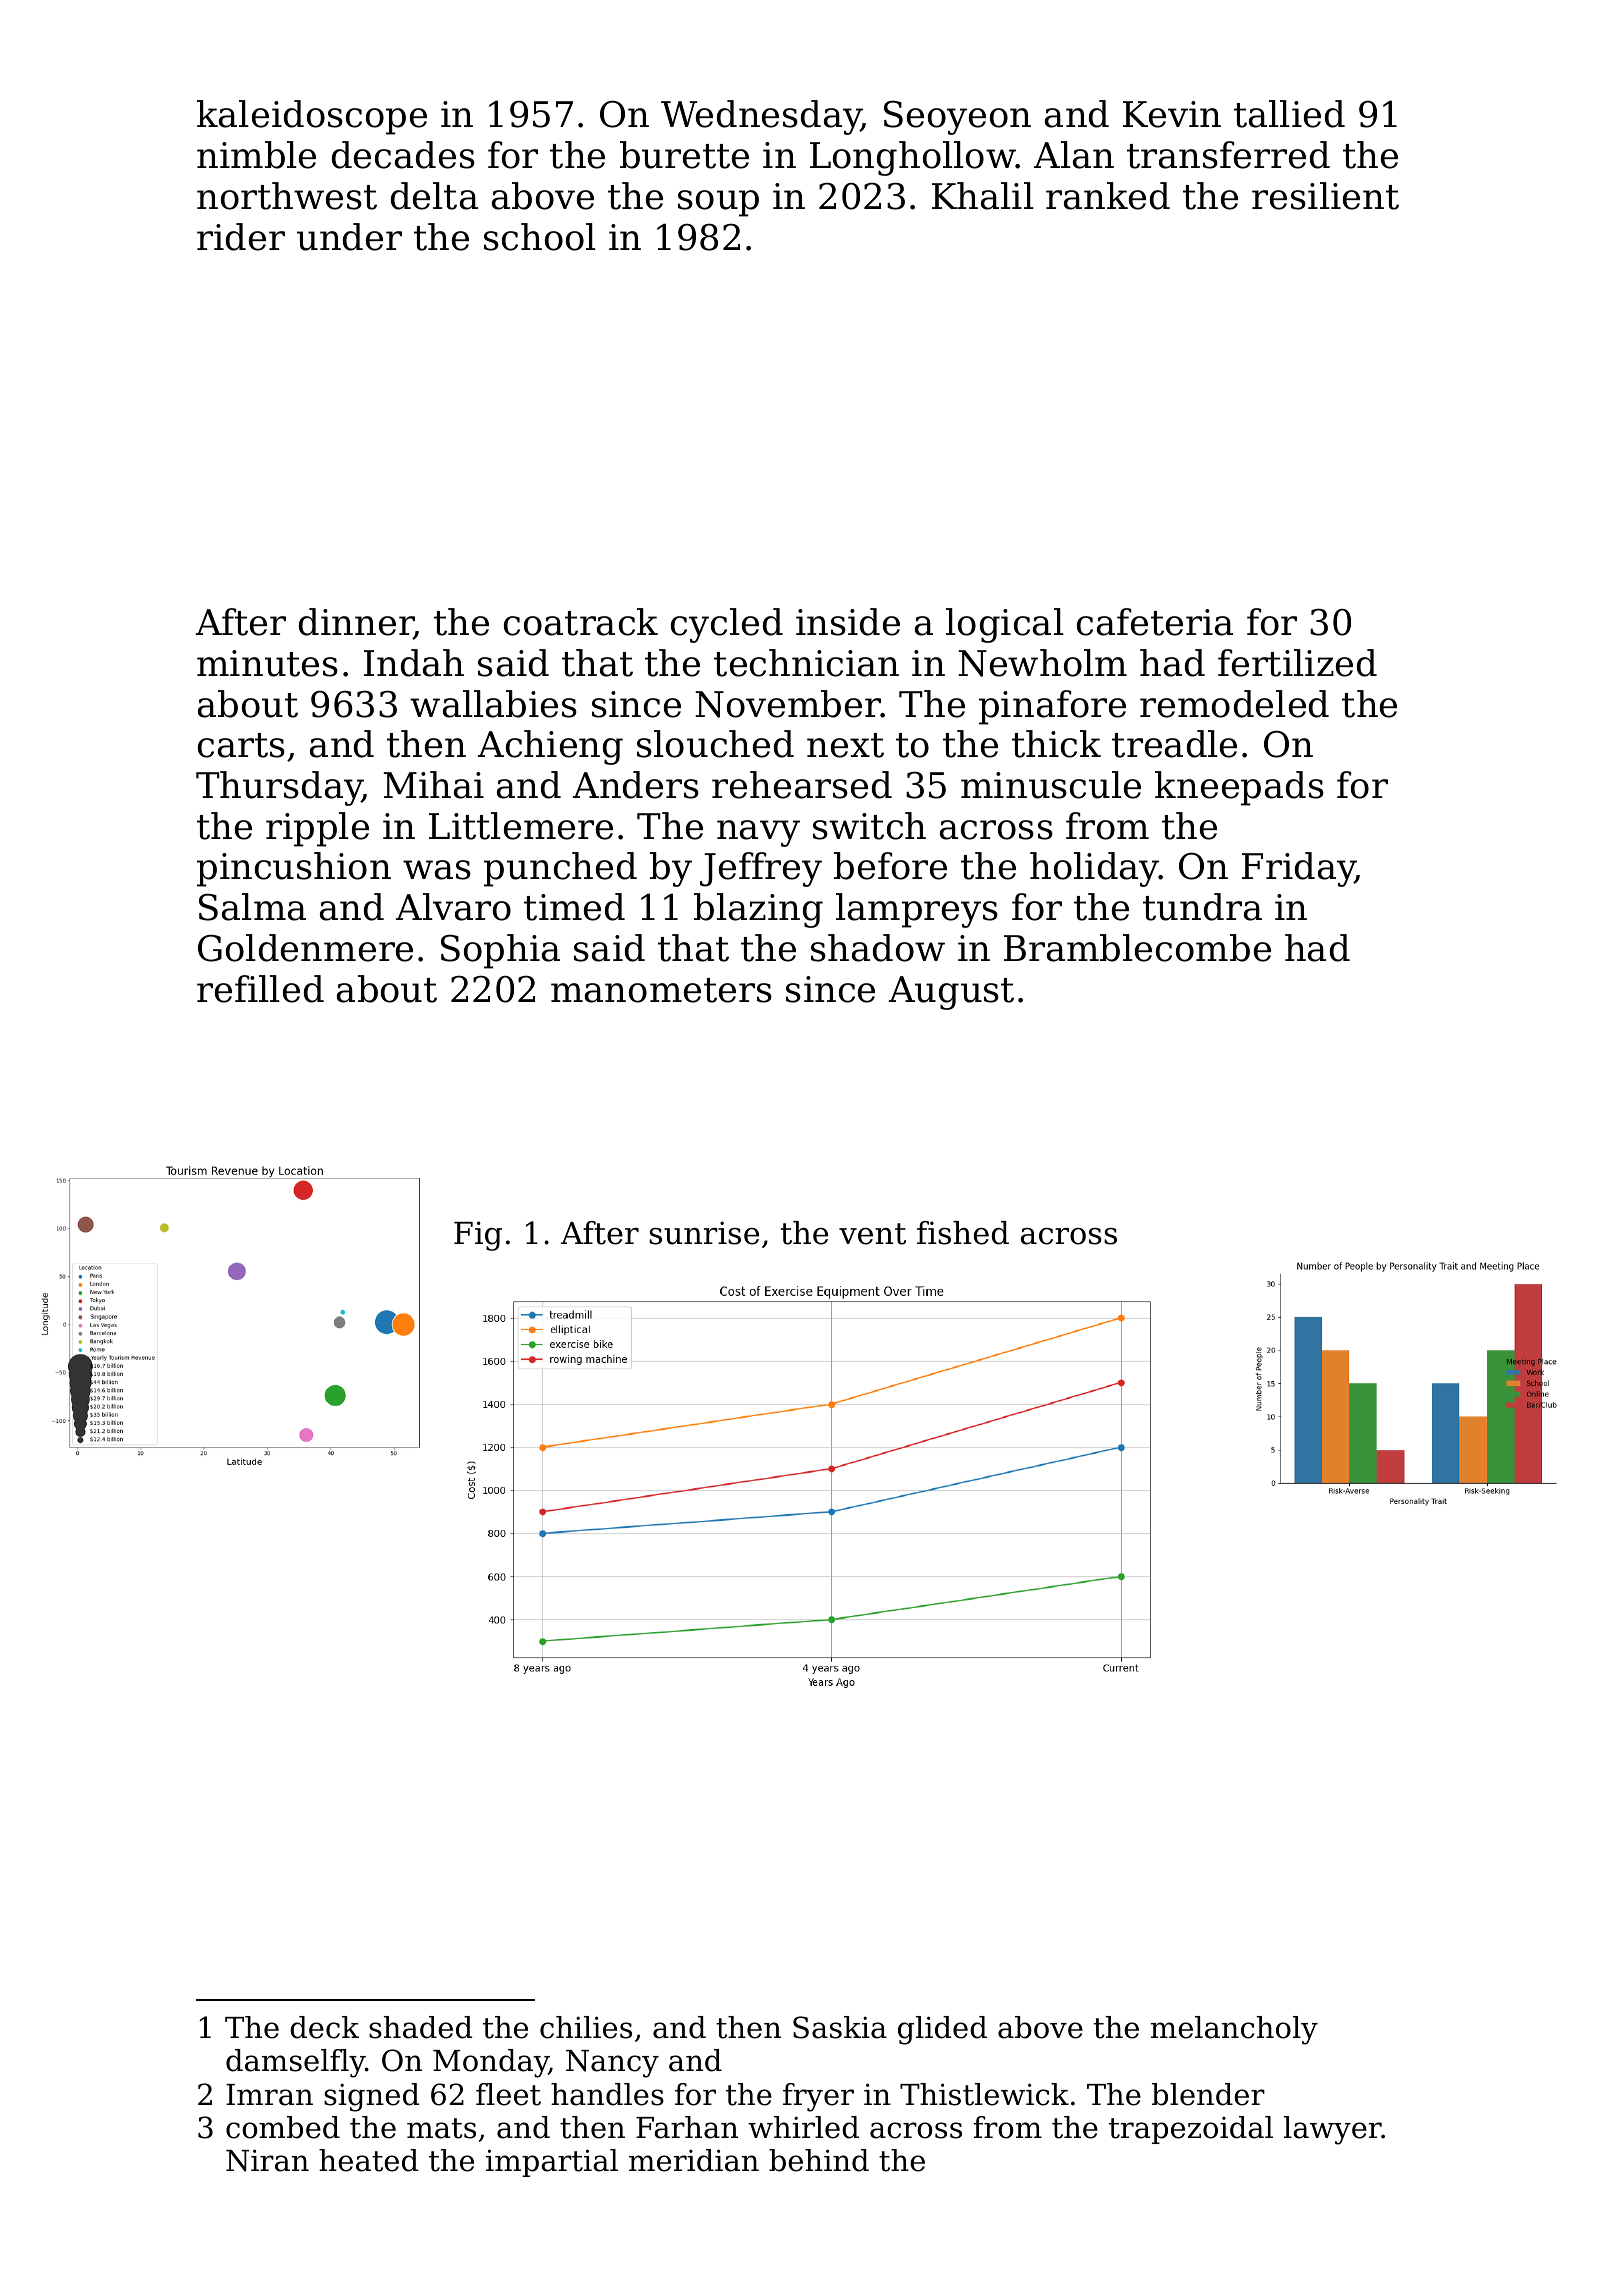 The height and width of the document is (2292, 1620). I want to click on refilled, so click(260, 989).
